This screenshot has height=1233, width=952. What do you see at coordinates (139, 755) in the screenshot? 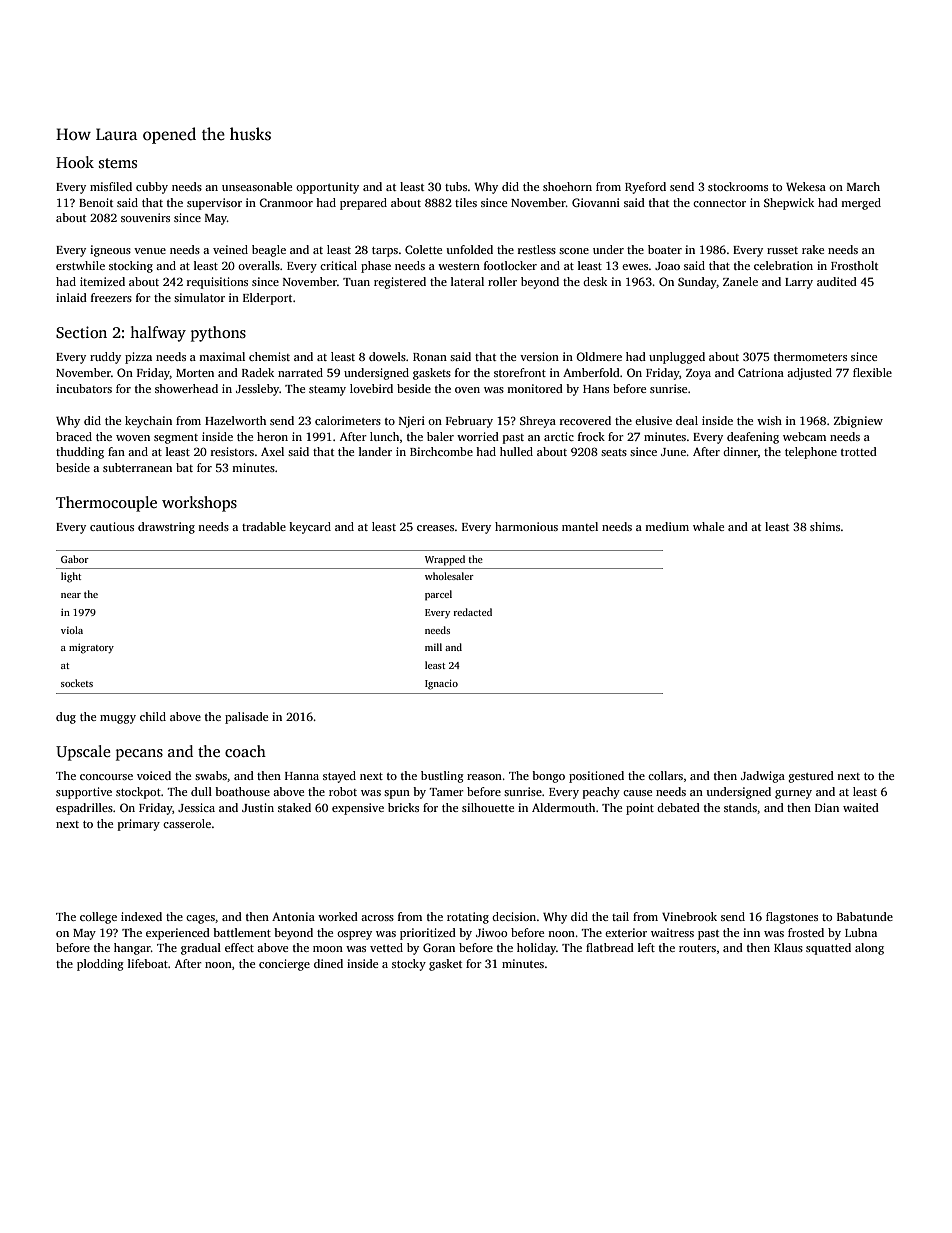
I see `pecans` at bounding box center [139, 755].
